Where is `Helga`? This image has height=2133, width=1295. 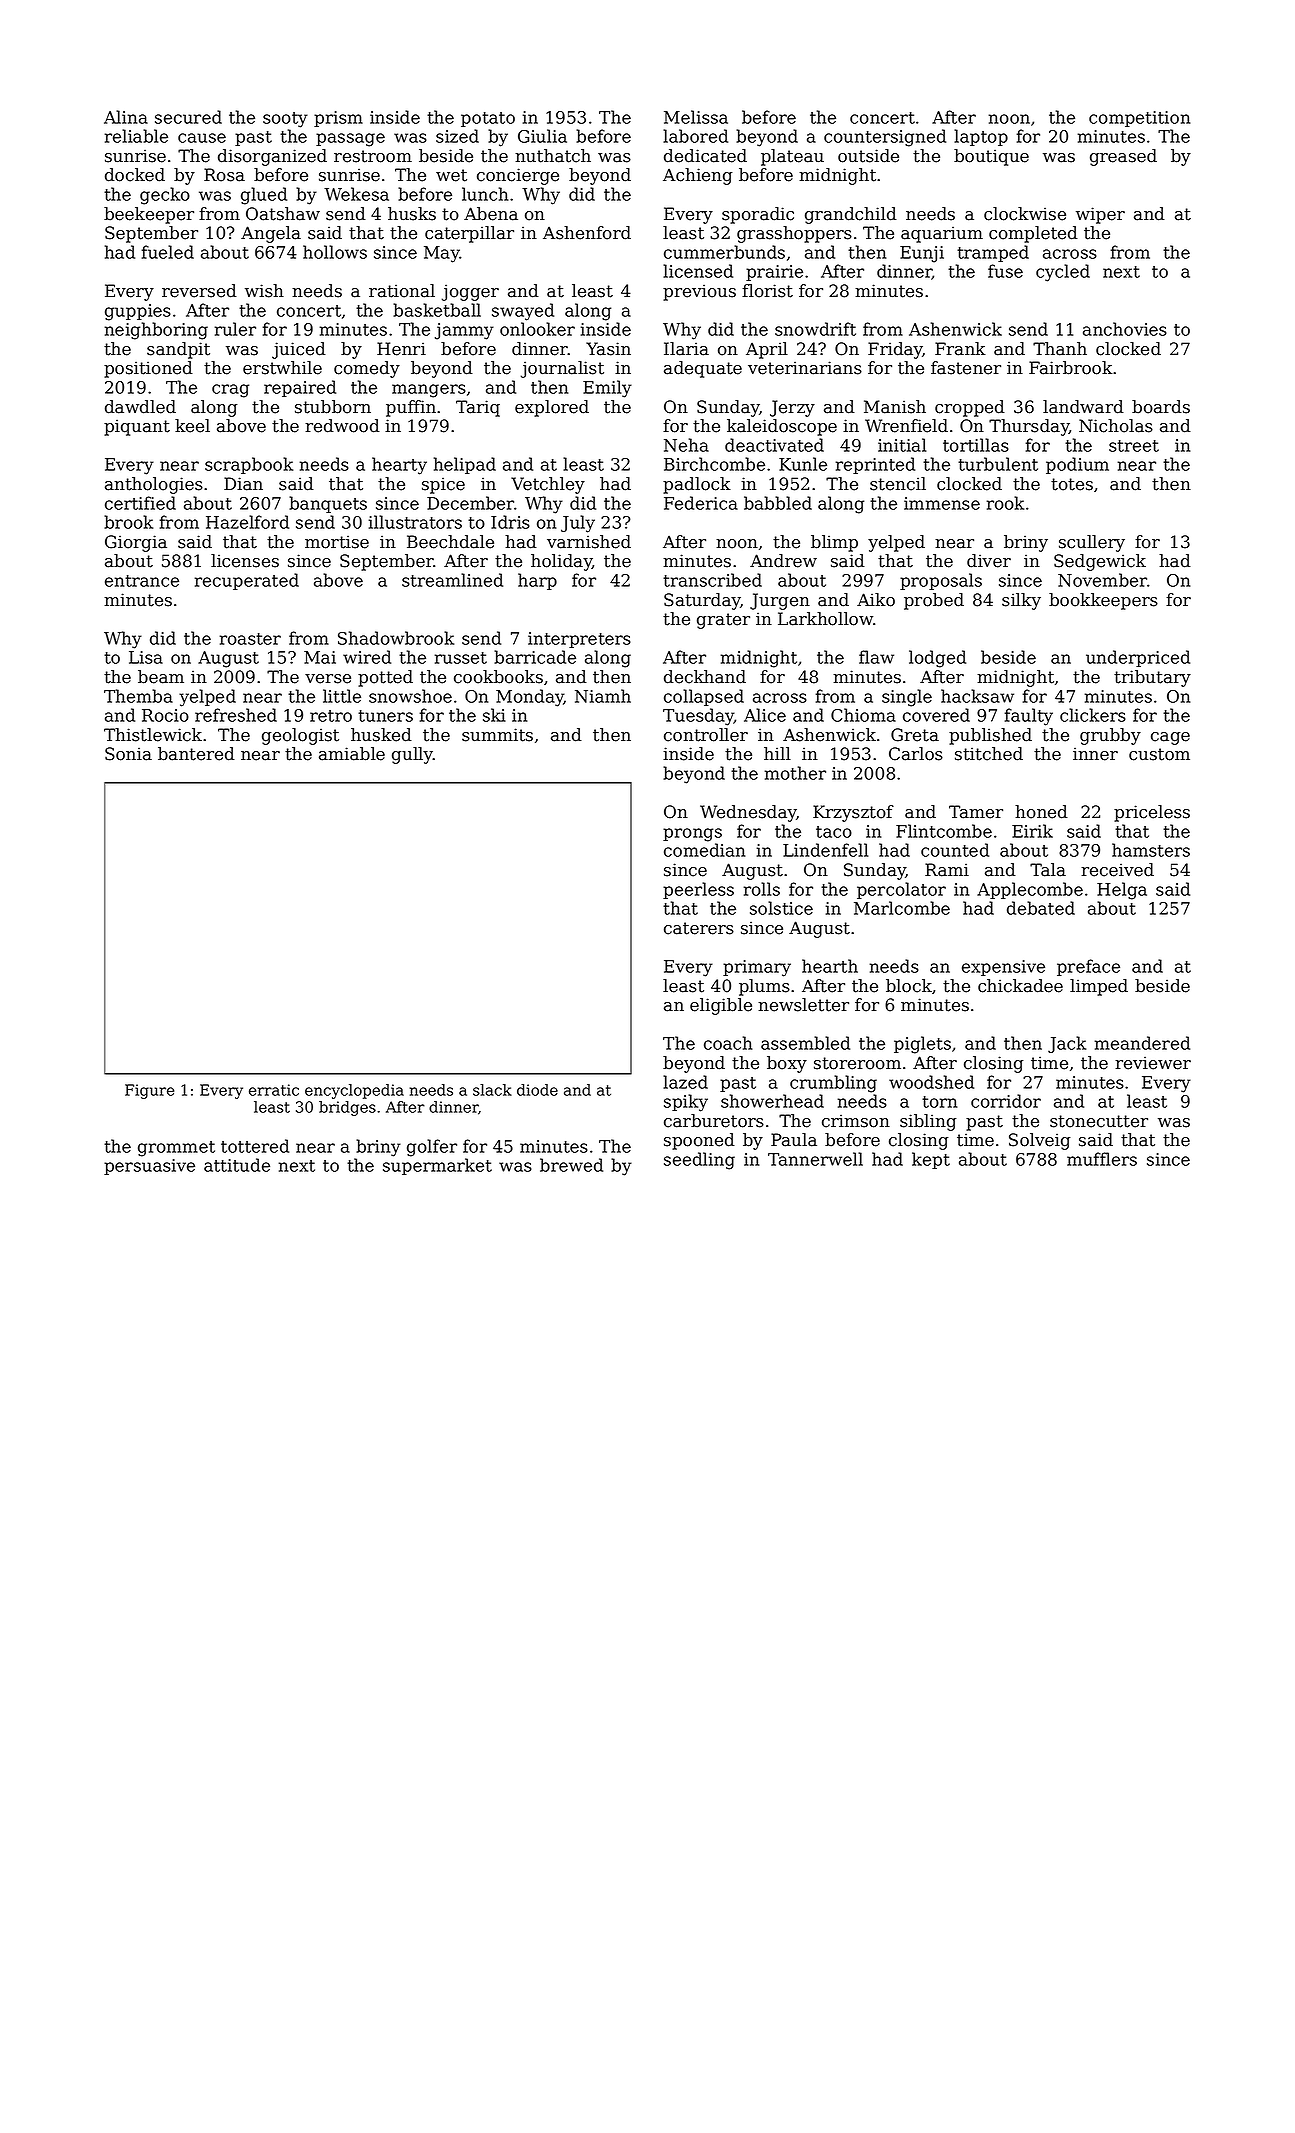 Helga is located at coordinates (1122, 891).
